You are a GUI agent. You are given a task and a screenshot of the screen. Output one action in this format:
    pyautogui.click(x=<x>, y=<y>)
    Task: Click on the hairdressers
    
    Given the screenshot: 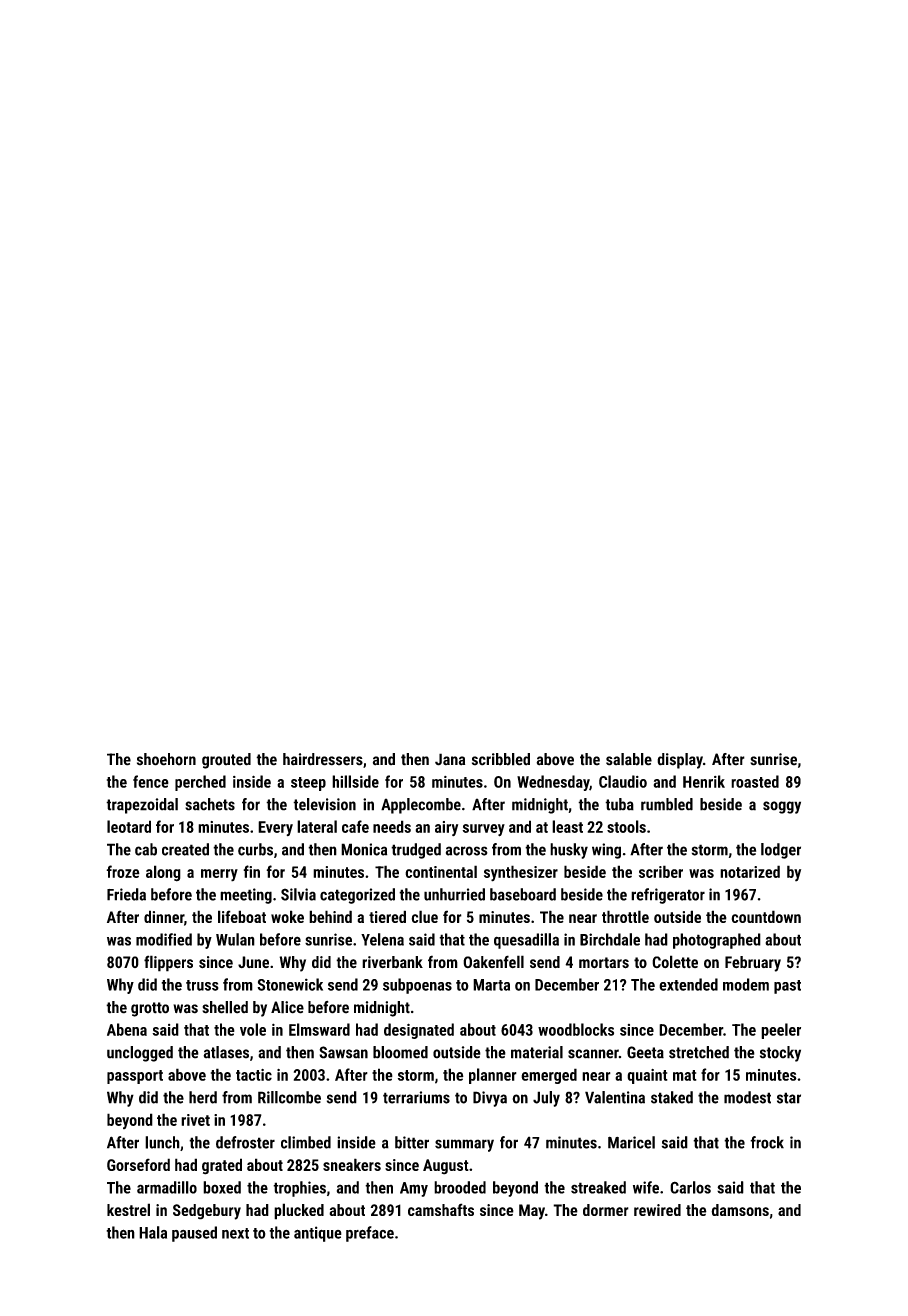 What is the action you would take?
    pyautogui.click(x=323, y=759)
